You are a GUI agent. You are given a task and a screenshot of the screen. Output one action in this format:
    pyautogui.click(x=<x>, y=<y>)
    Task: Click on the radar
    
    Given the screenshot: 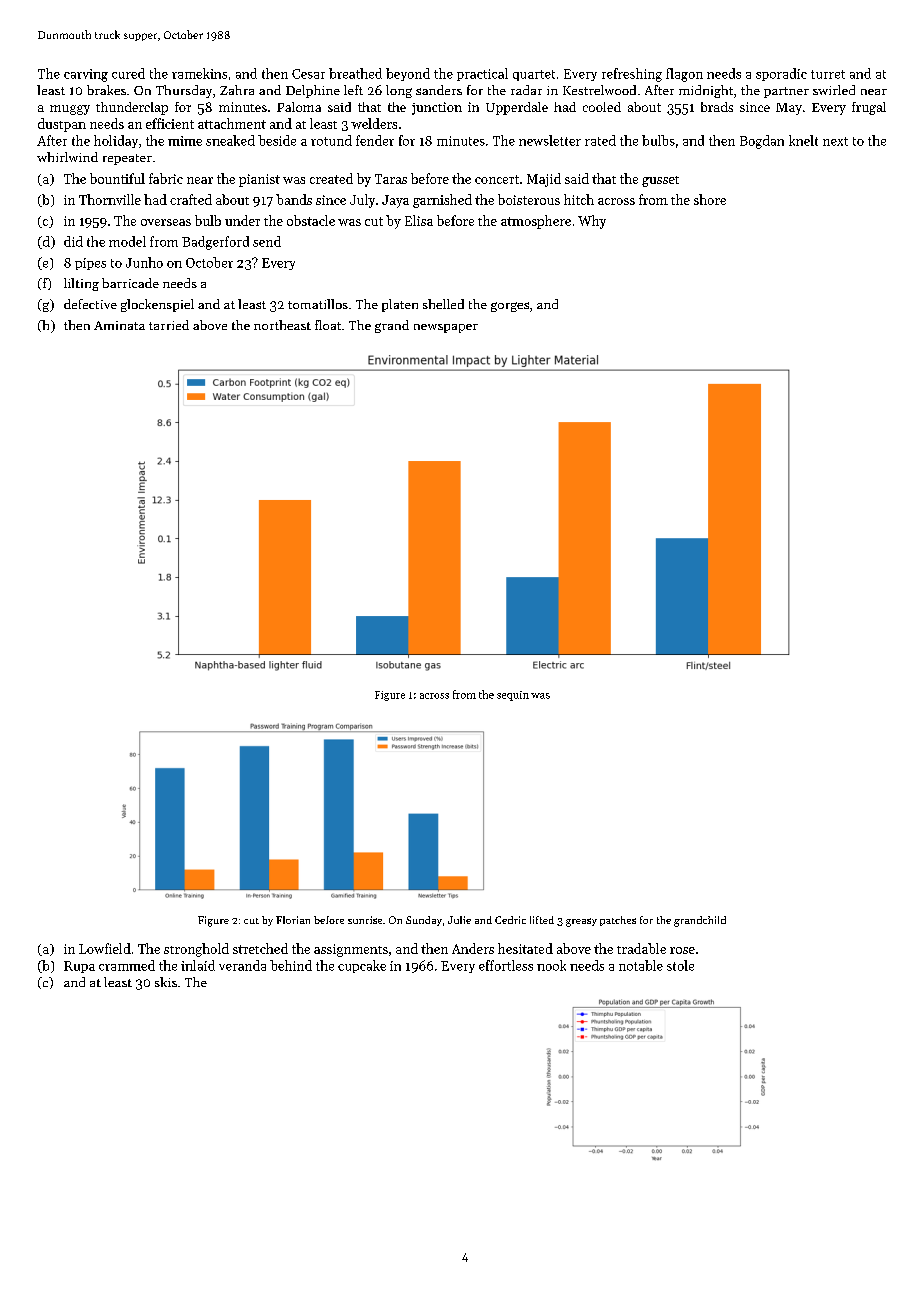 What is the action you would take?
    pyautogui.click(x=526, y=90)
